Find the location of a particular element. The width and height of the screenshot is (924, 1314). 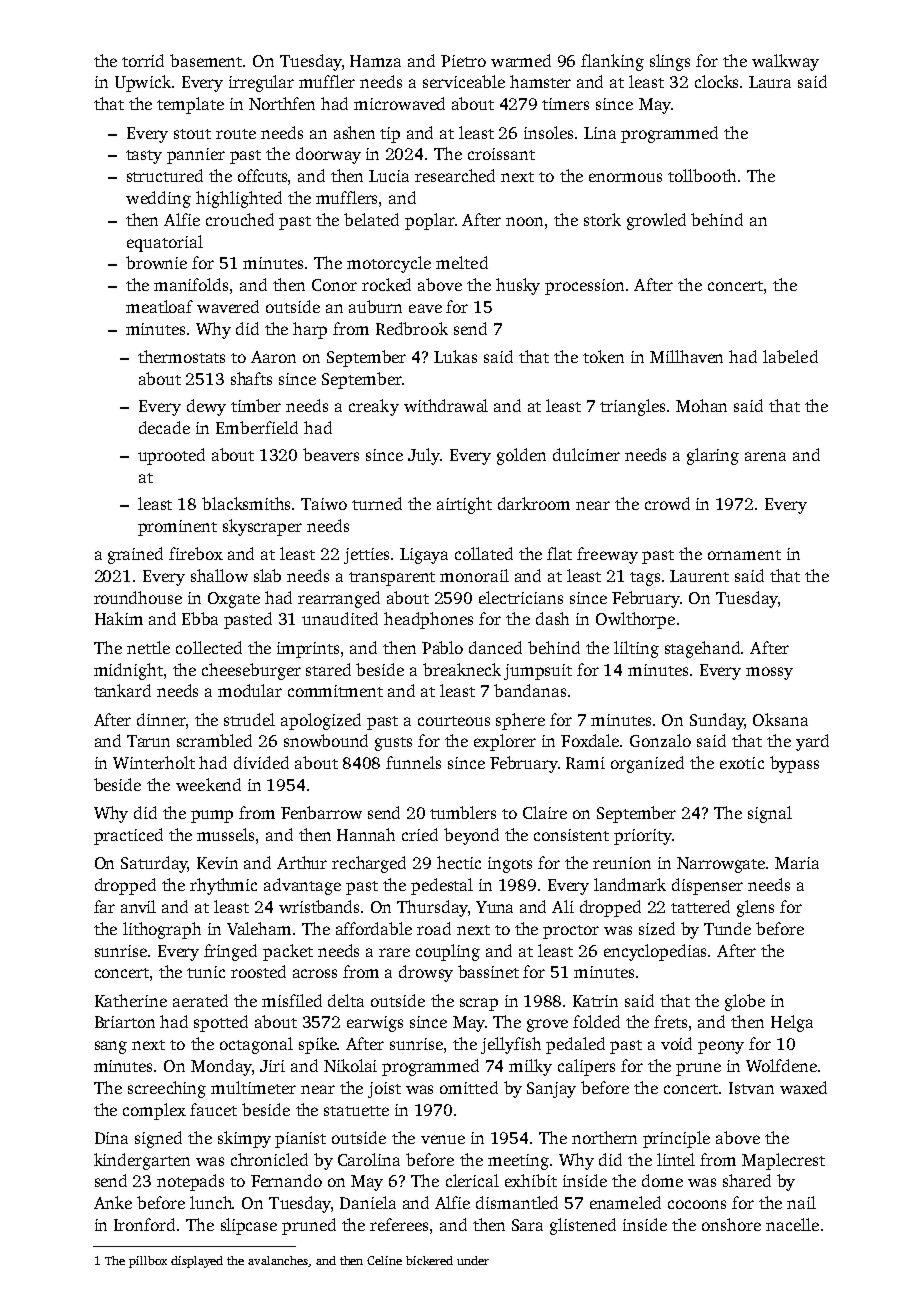

displayed is located at coordinates (197, 1262).
